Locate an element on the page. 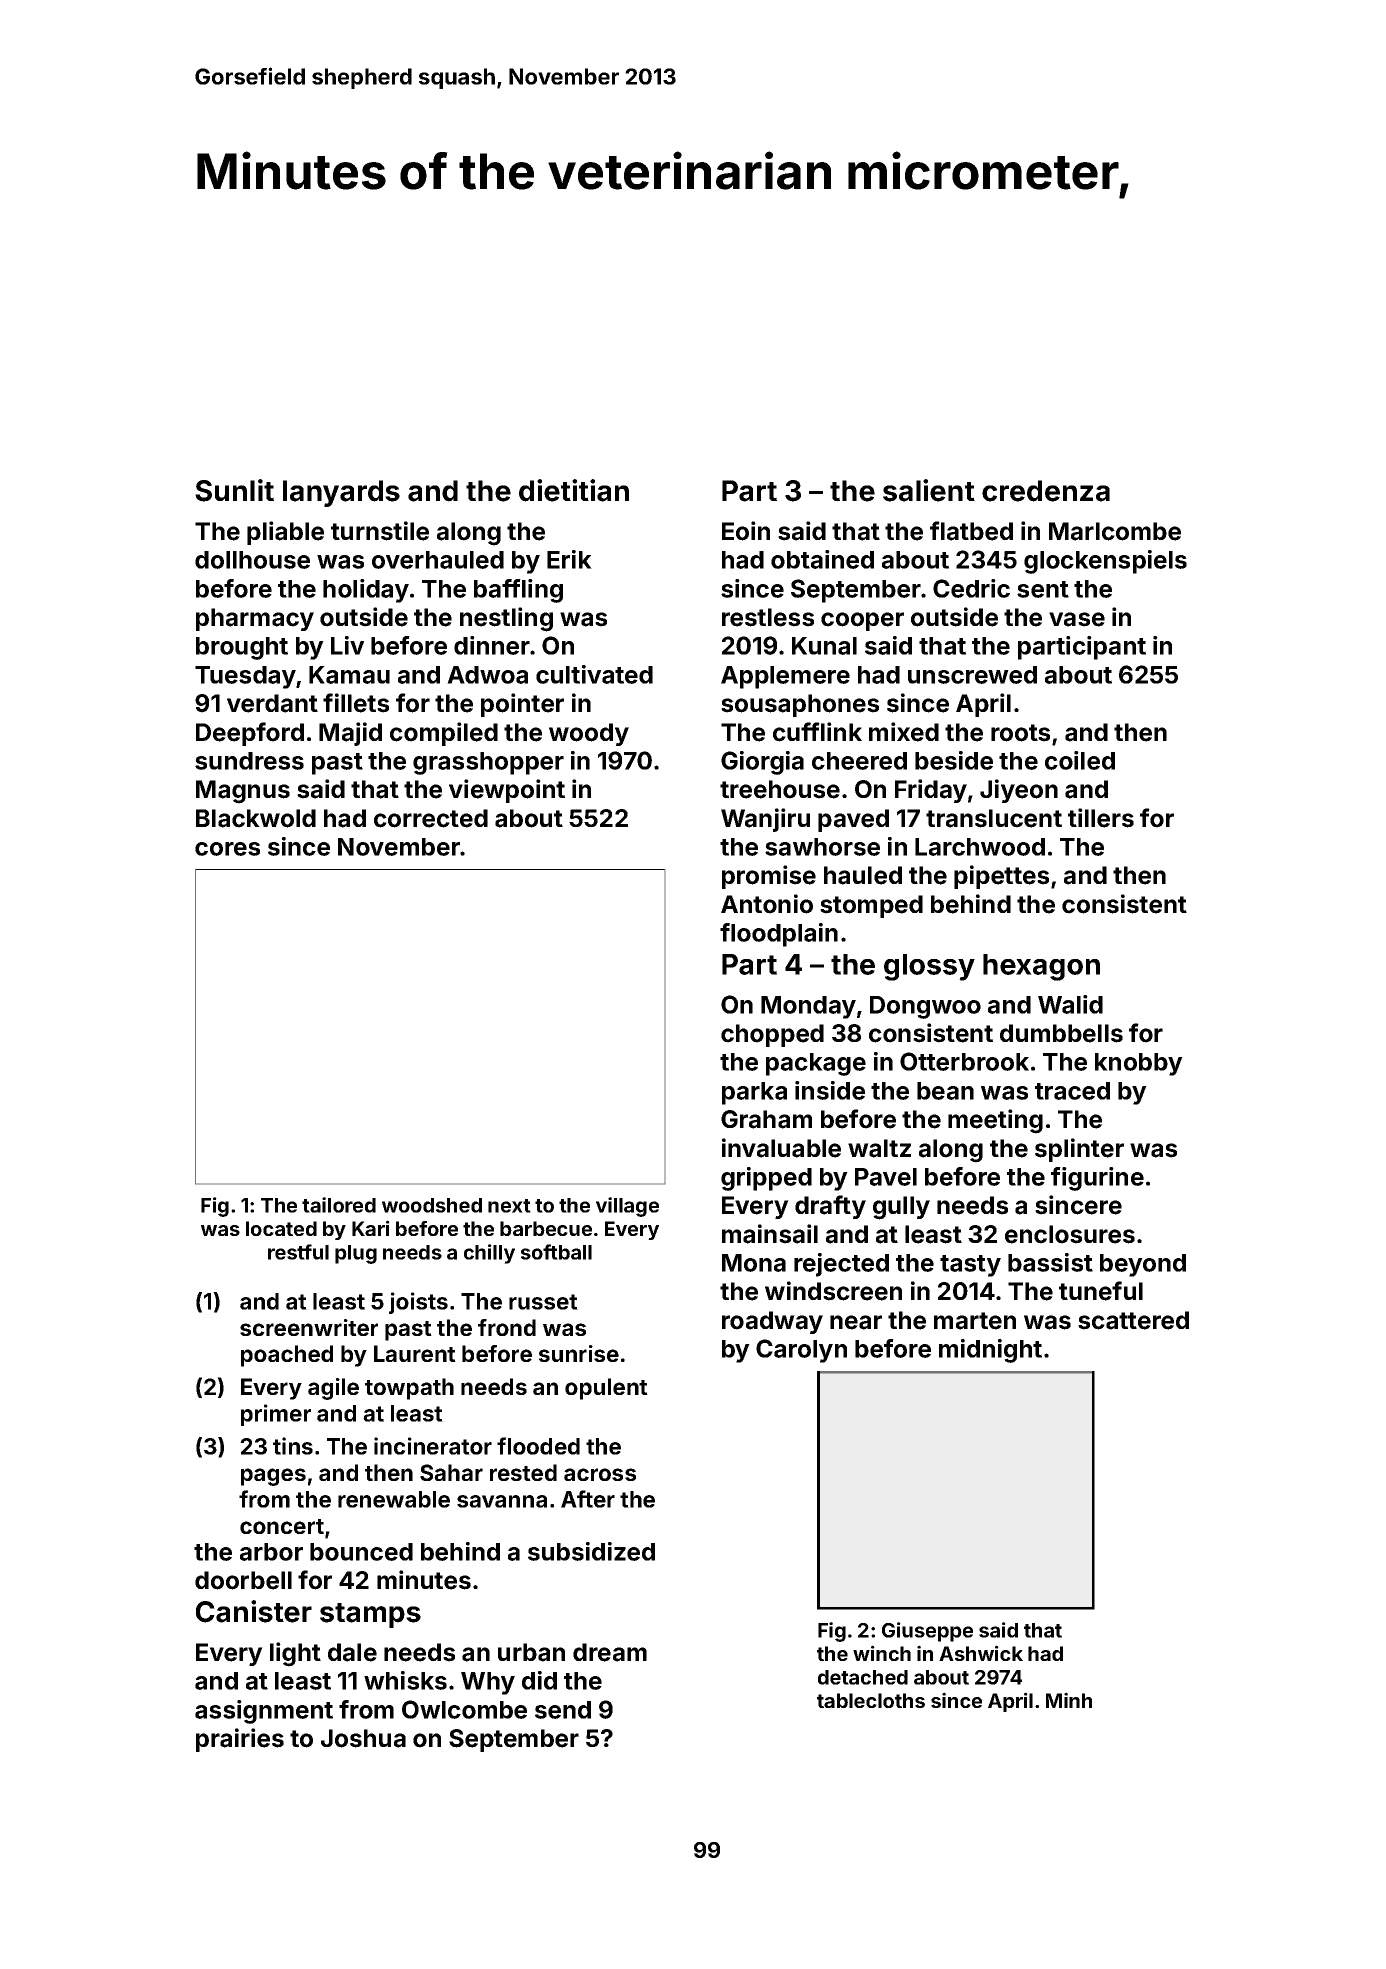 Image resolution: width=1386 pixels, height=1969 pixels. midnight is located at coordinates (990, 1351).
